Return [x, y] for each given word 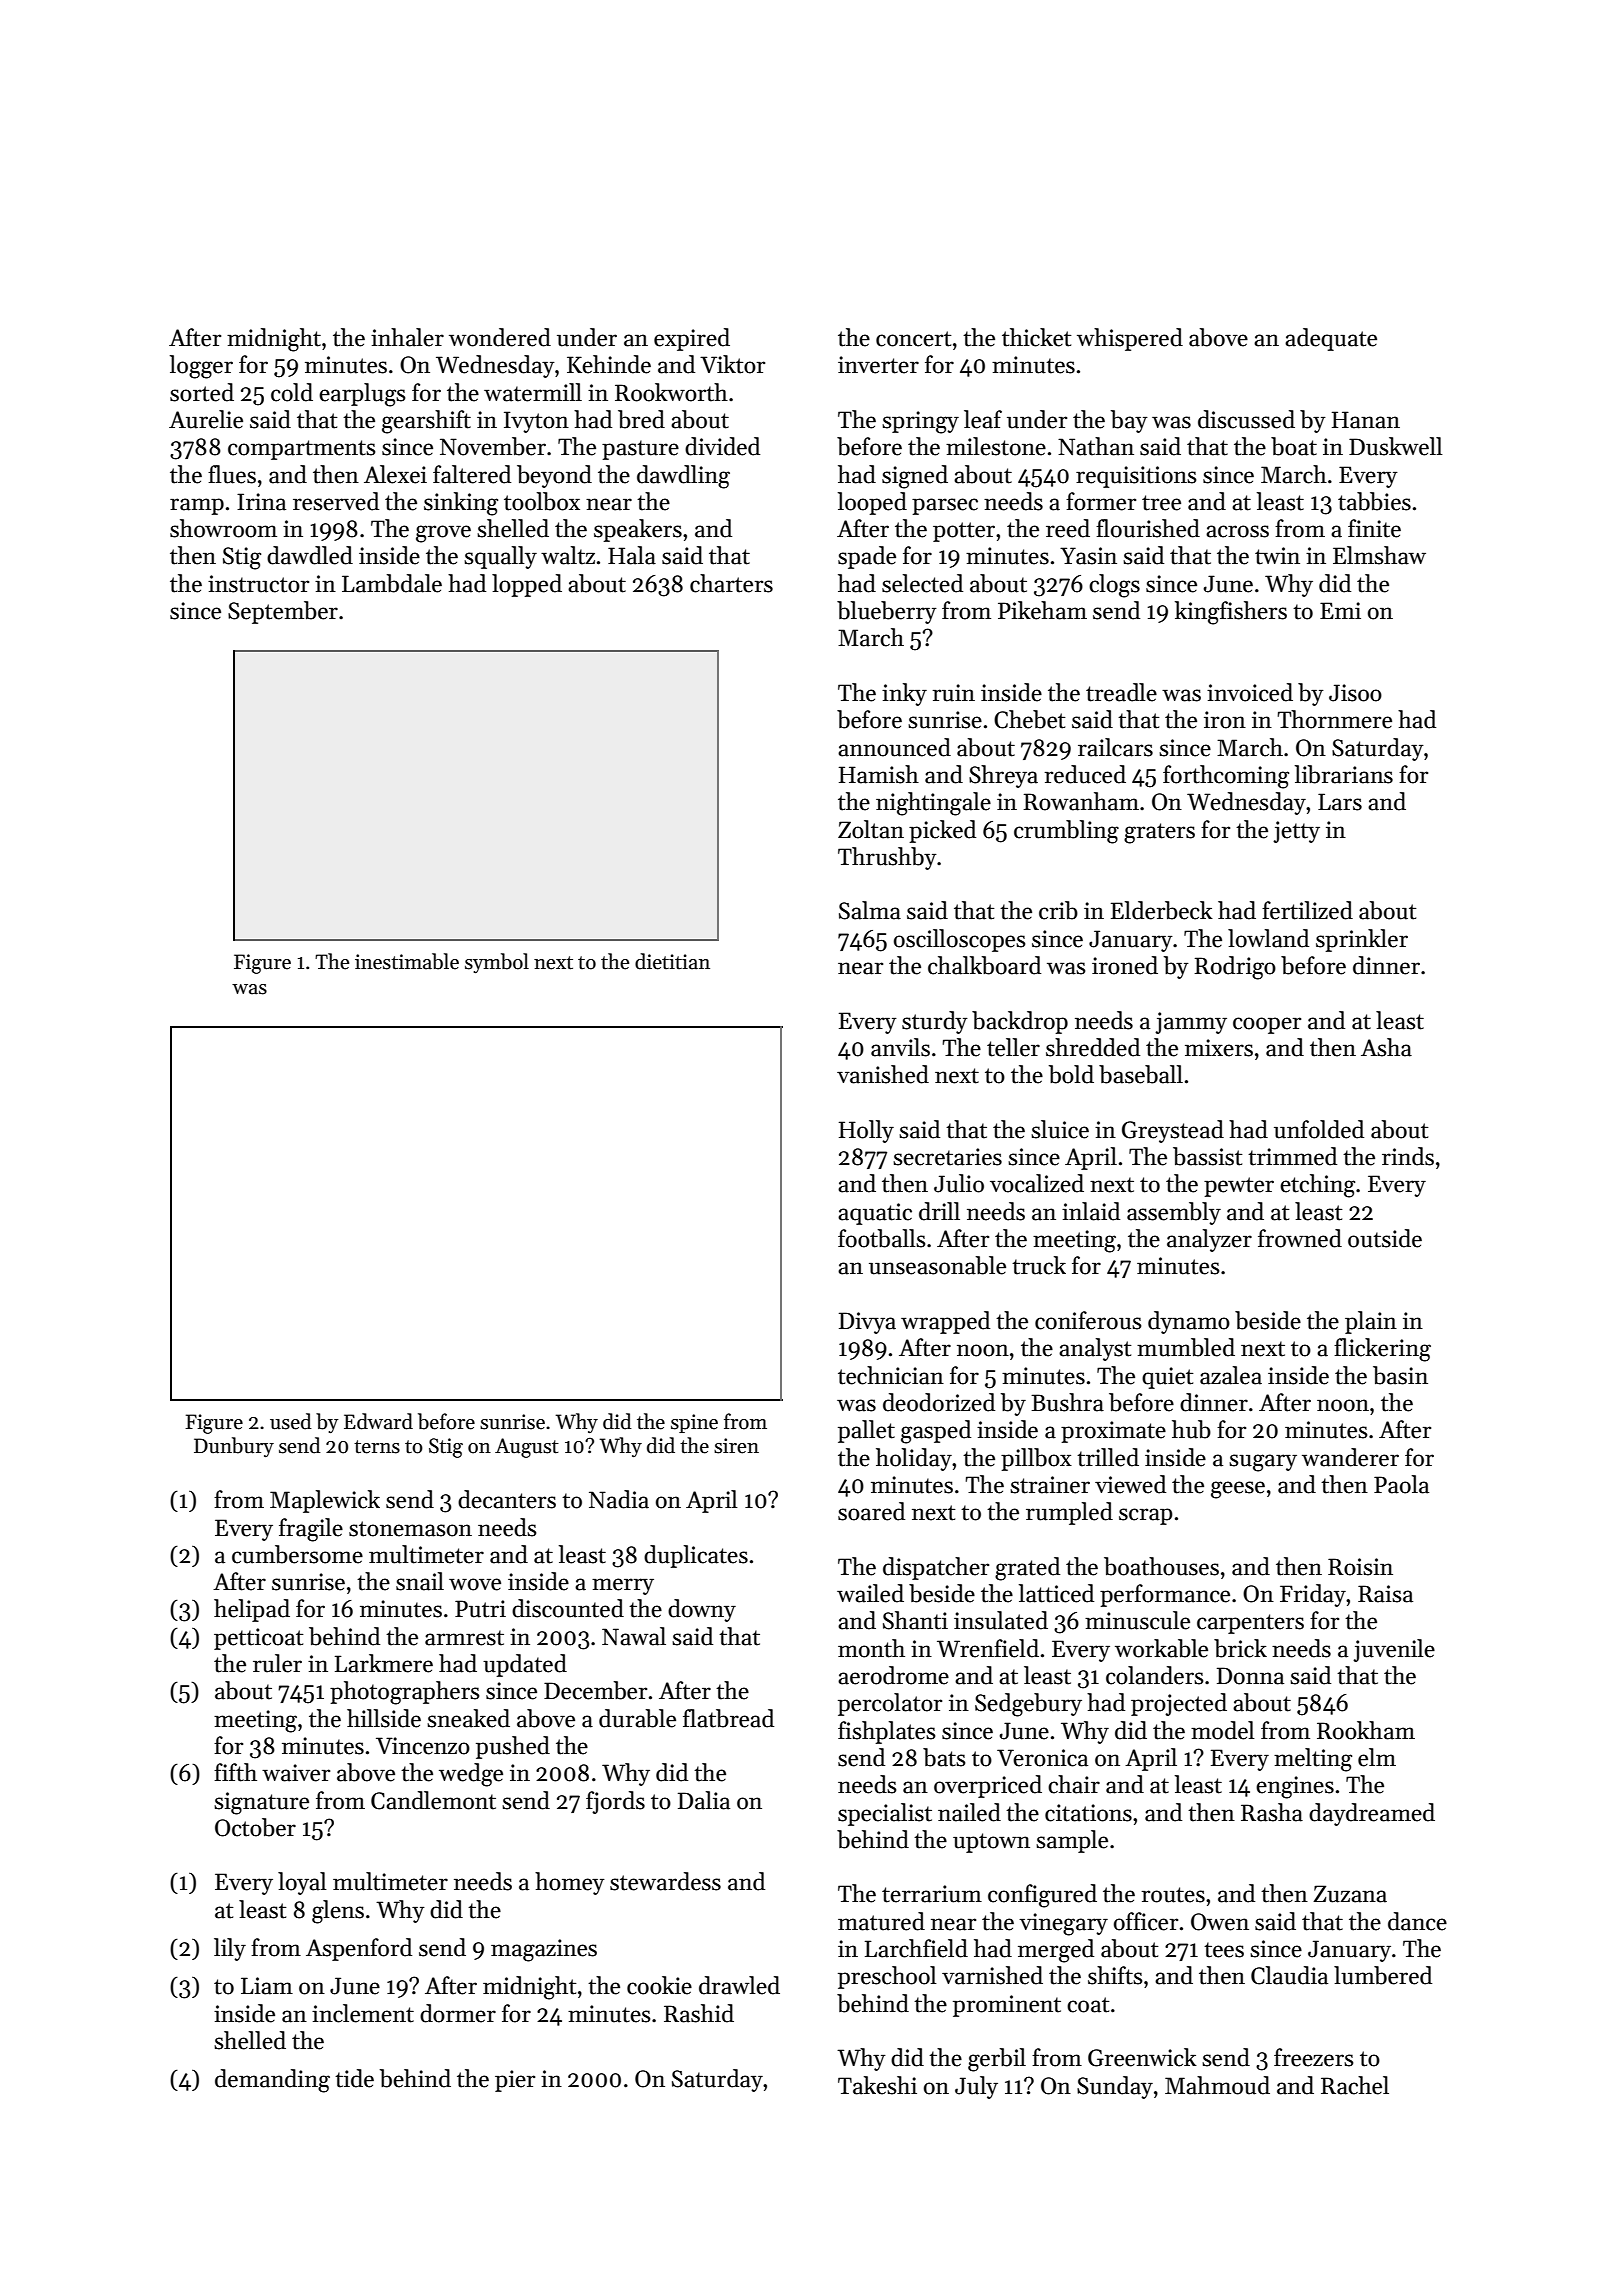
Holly [866, 1131]
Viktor [732, 364]
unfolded [1319, 1129]
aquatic [875, 1214]
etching [1317, 1186]
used [291, 1421]
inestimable [407, 961]
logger [201, 367]
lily [230, 1949]
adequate [1331, 339]
